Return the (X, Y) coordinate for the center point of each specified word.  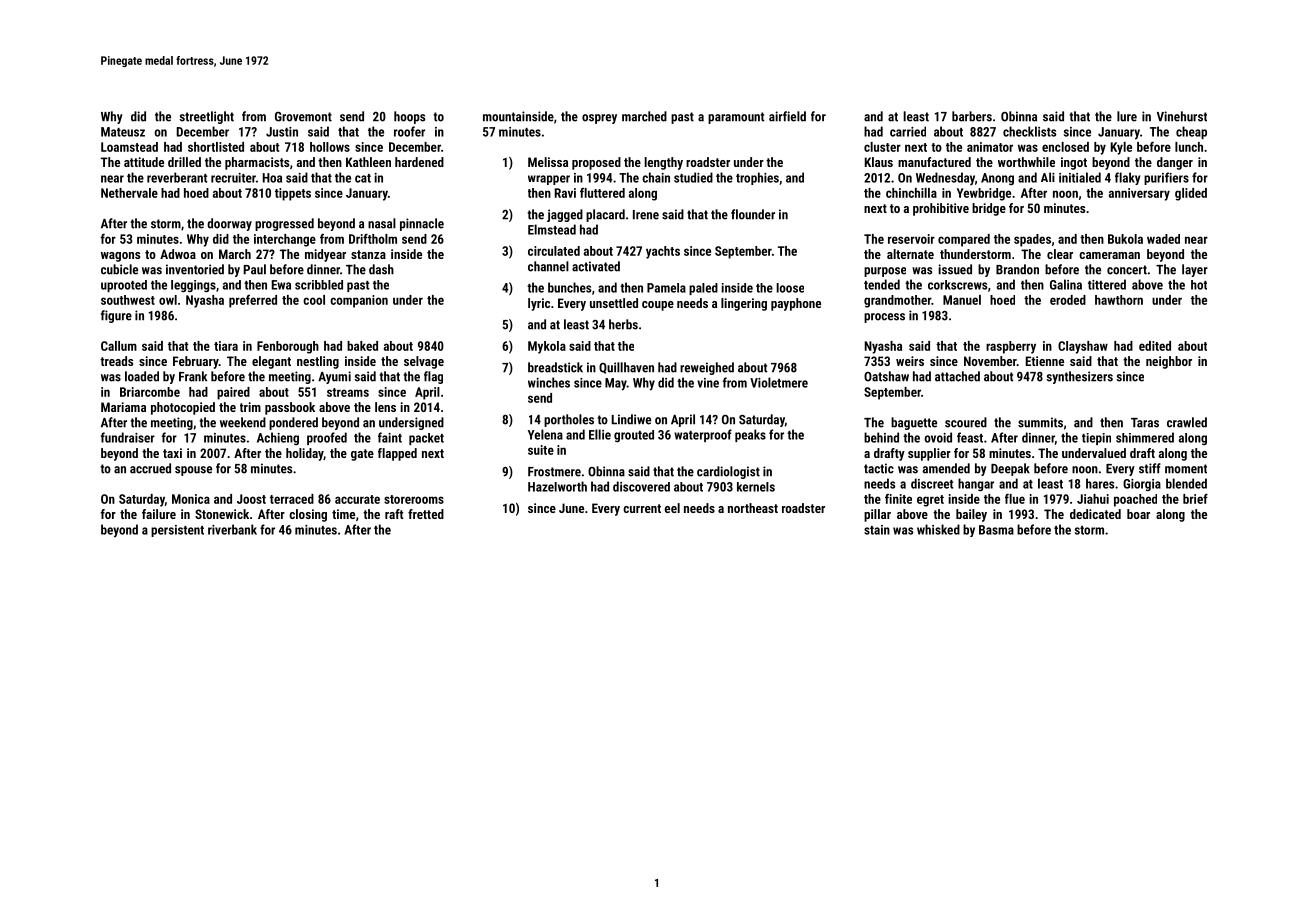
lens (385, 407)
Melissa (548, 162)
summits (1040, 422)
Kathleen (368, 162)
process (884, 318)
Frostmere (554, 472)
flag (433, 377)
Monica (191, 499)
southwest (128, 300)
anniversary (1139, 194)
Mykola (547, 347)
